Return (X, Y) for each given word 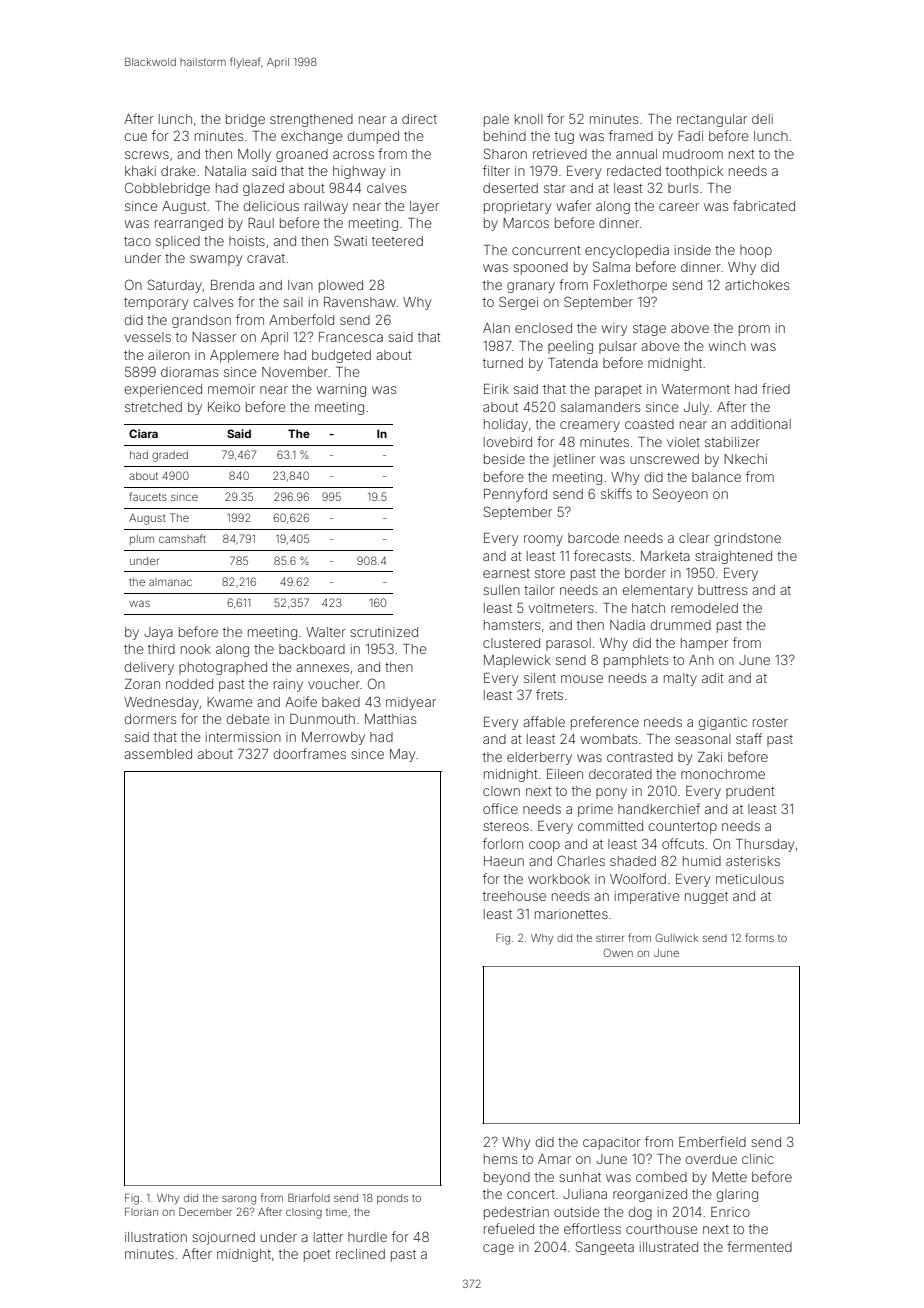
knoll (529, 119)
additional (761, 424)
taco (137, 241)
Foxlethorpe (630, 286)
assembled (158, 754)
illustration (156, 1237)
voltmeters (561, 608)
